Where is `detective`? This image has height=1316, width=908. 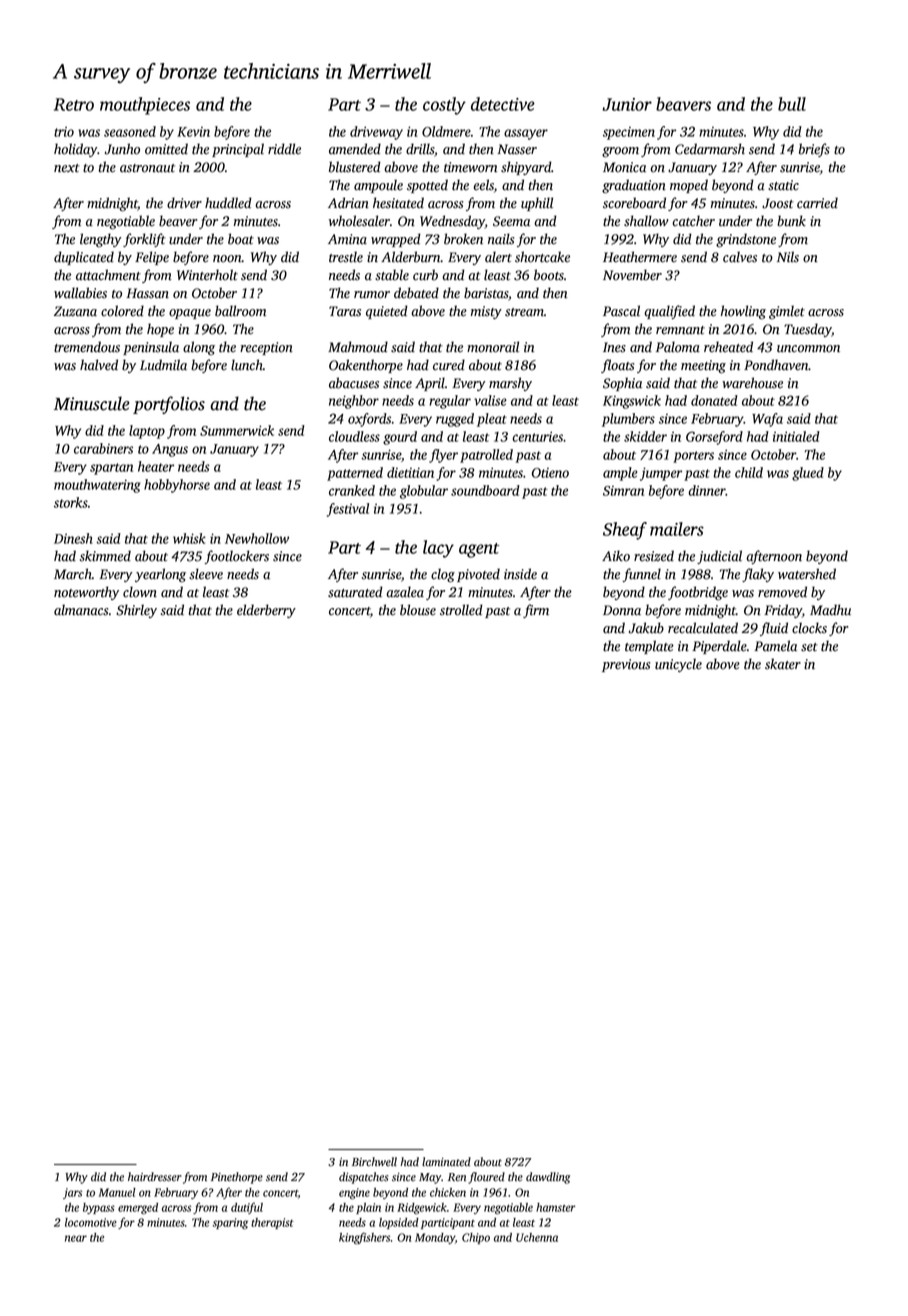 detective is located at coordinates (503, 104).
